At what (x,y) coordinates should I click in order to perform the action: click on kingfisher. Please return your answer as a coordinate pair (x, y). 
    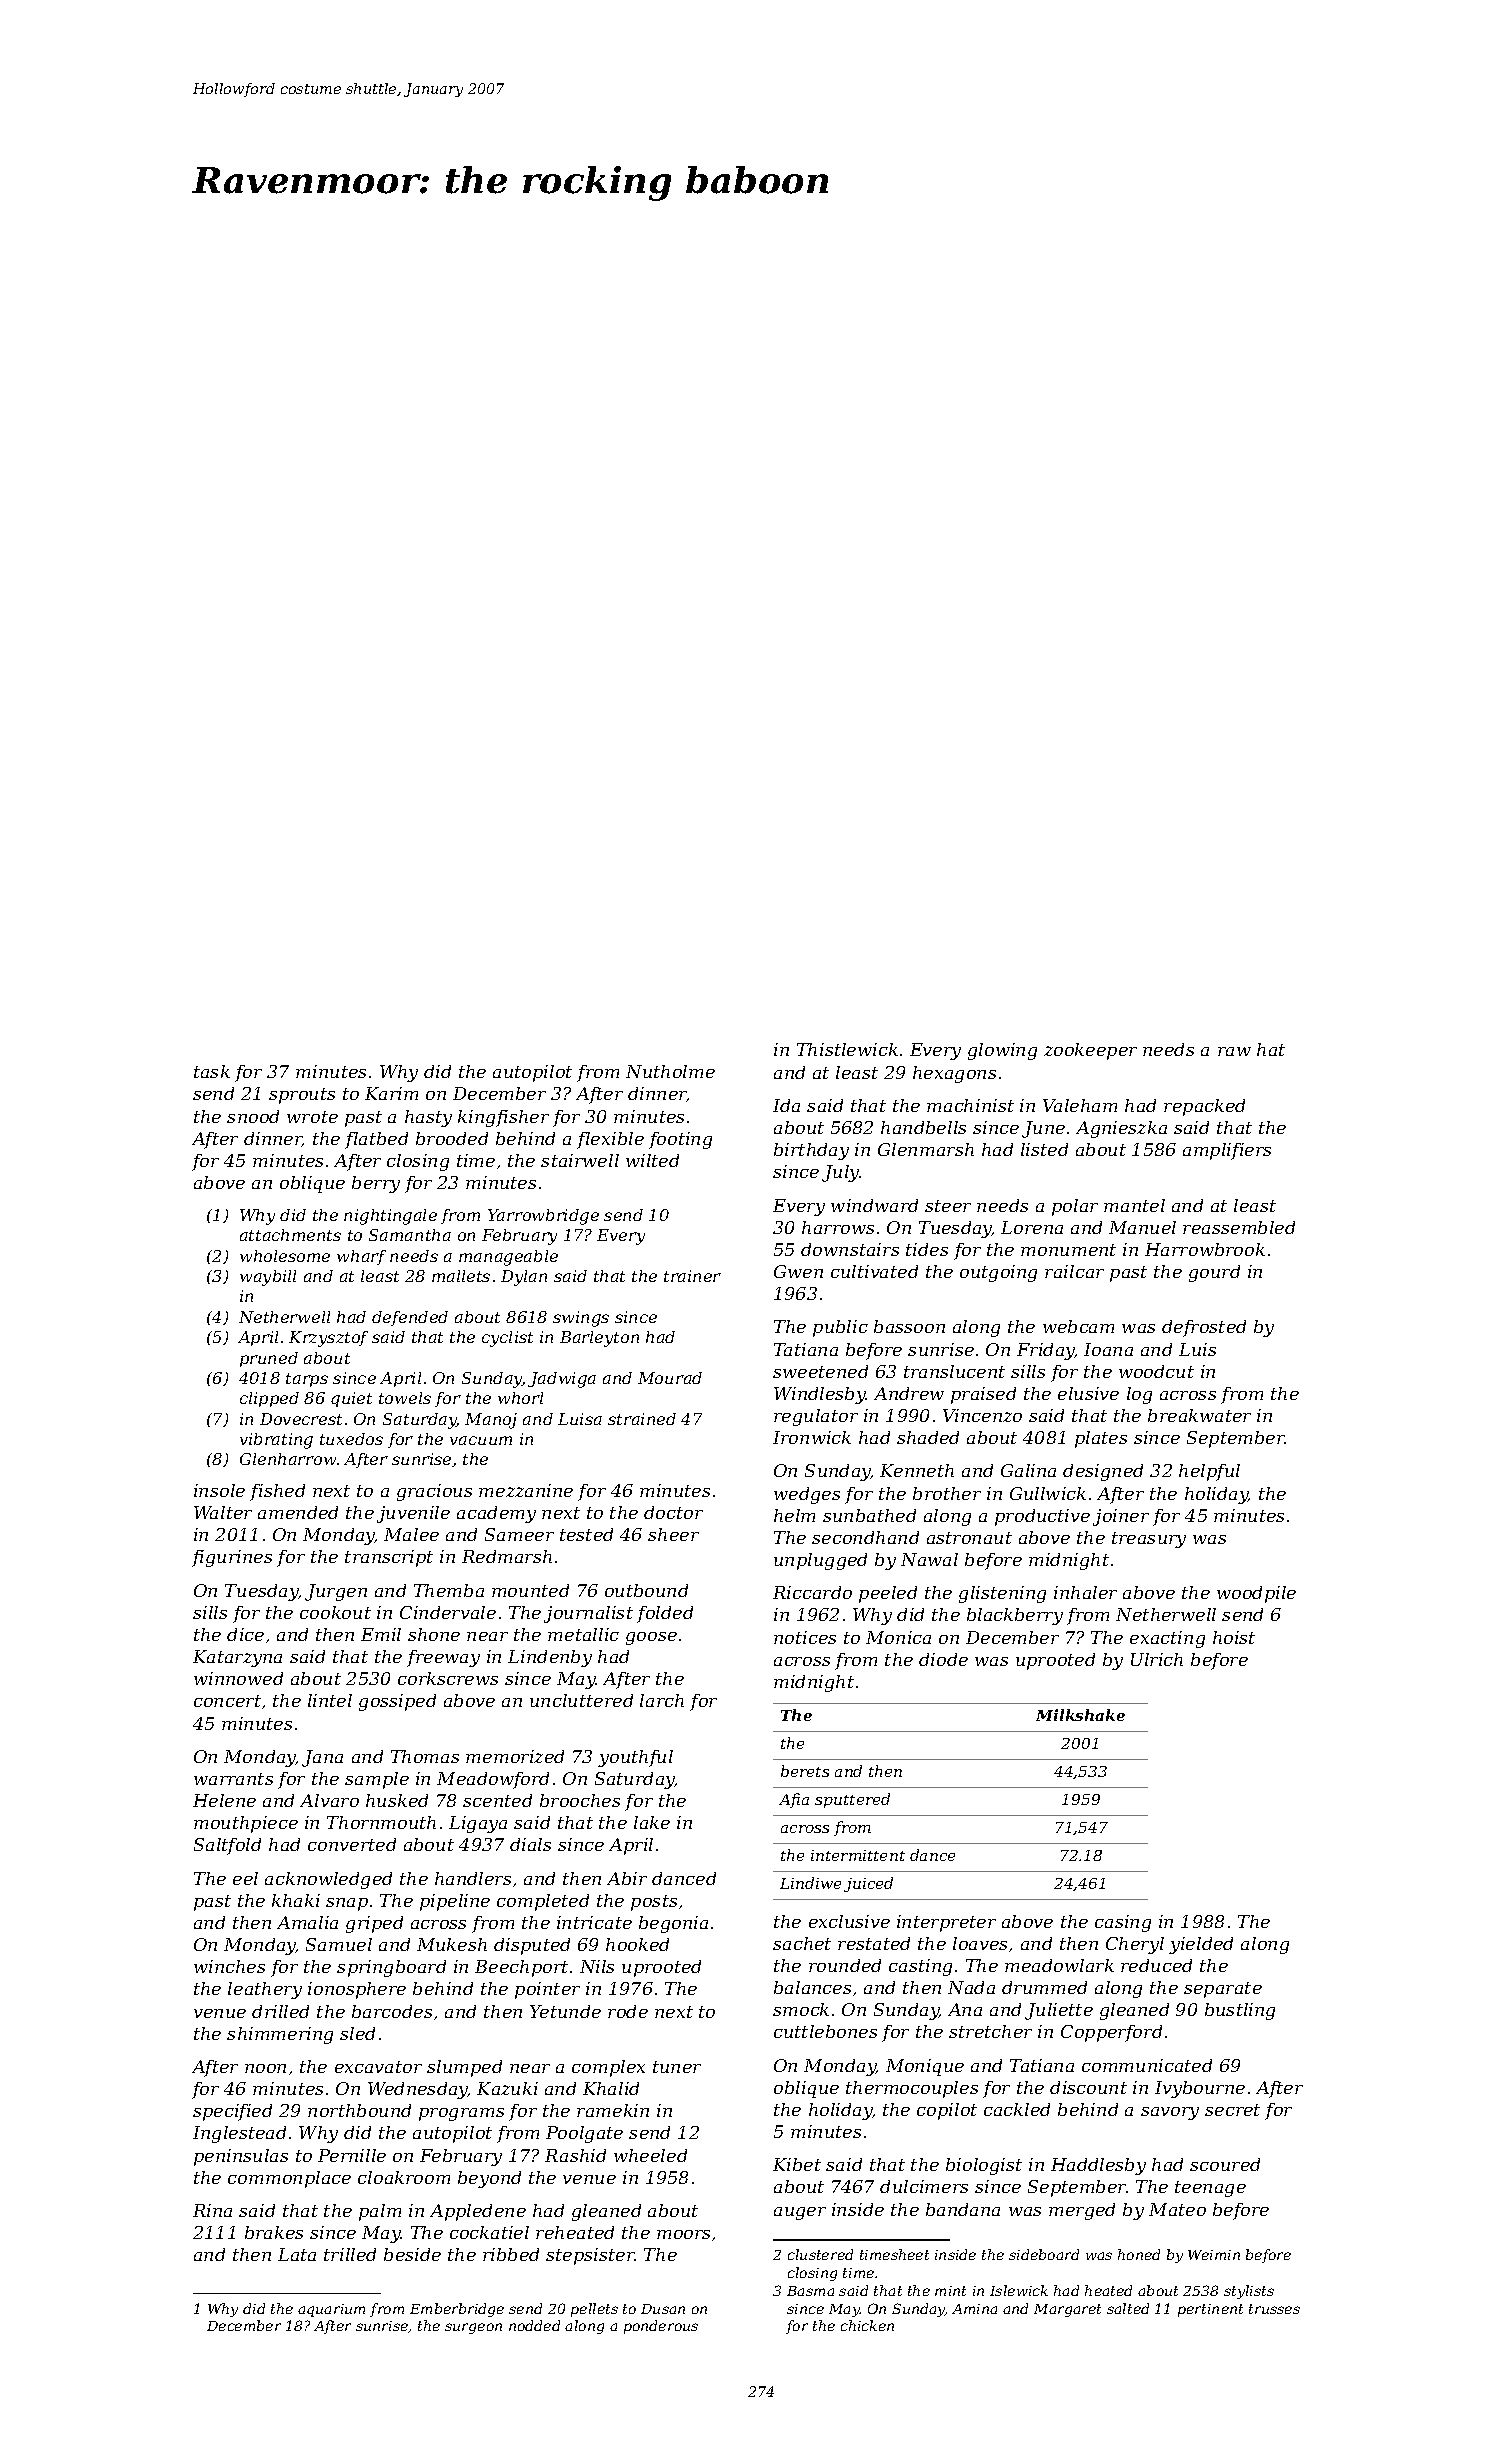
    Looking at the image, I should click on (503, 1118).
